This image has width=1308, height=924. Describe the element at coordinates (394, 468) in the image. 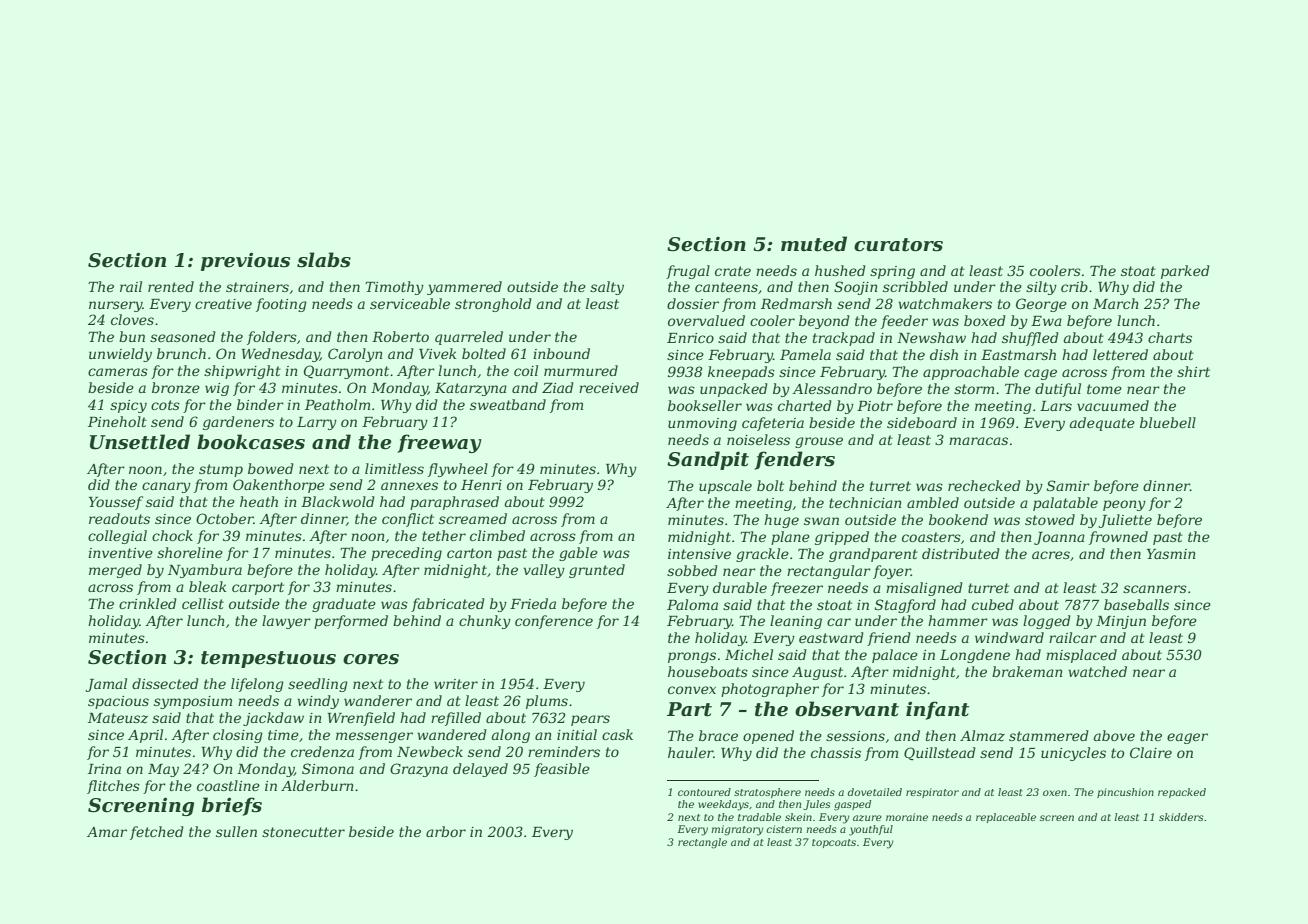

I see `limitless` at that location.
